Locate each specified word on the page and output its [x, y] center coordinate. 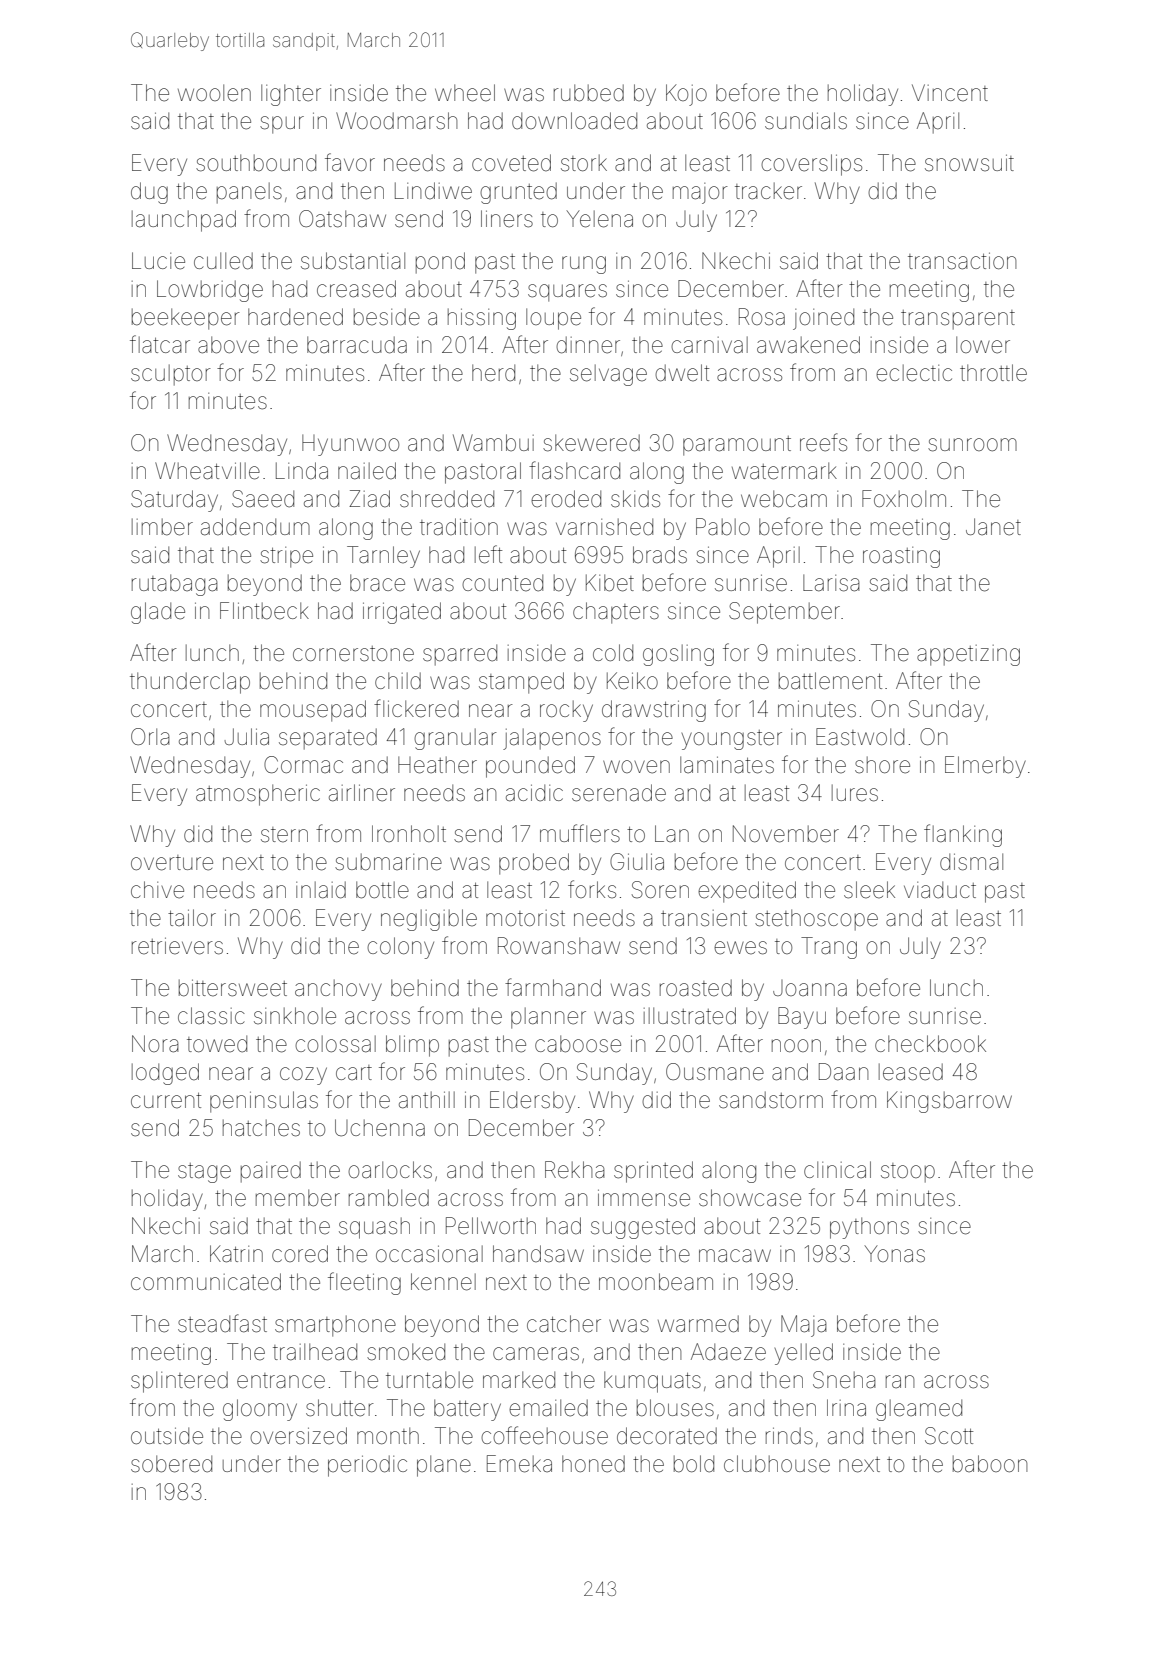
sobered [171, 1464]
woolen [214, 93]
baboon [990, 1464]
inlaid [321, 890]
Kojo [686, 95]
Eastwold [860, 737]
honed [593, 1464]
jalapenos [552, 739]
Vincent [950, 93]
